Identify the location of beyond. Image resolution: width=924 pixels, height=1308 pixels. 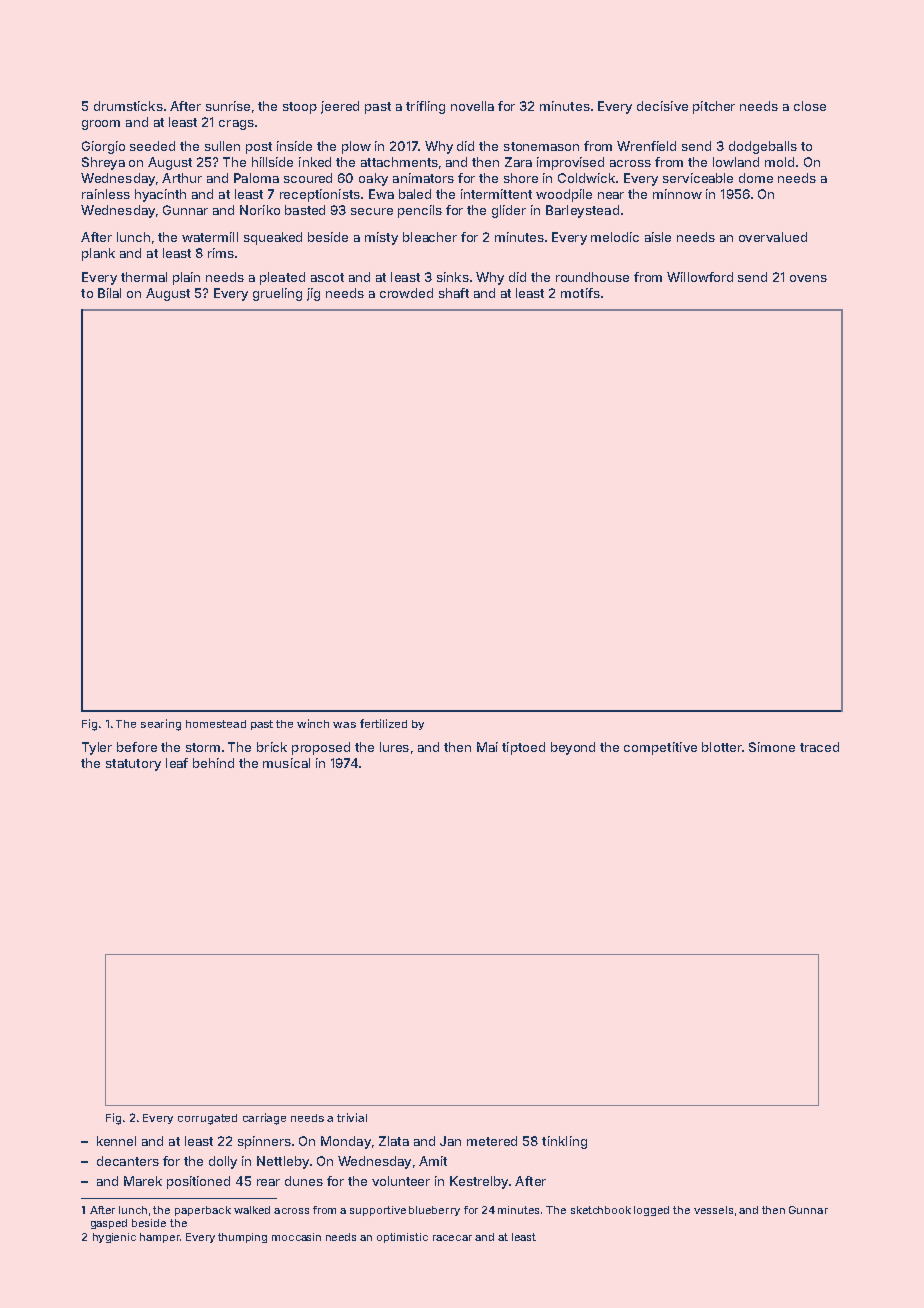
(573, 748).
